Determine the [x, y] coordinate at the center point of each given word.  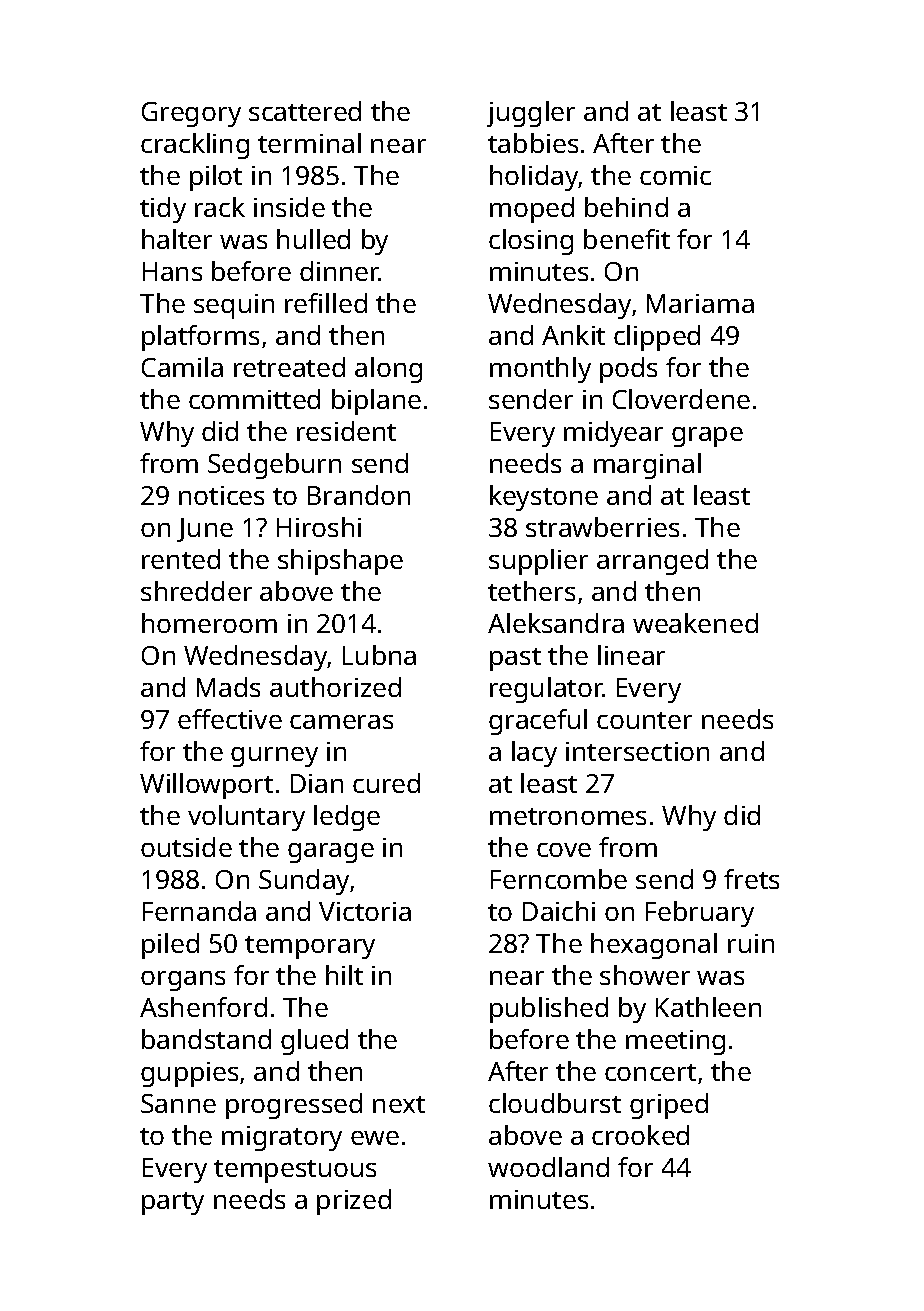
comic [675, 175]
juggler [531, 114]
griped [669, 1106]
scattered [305, 111]
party [173, 1203]
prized [354, 1202]
